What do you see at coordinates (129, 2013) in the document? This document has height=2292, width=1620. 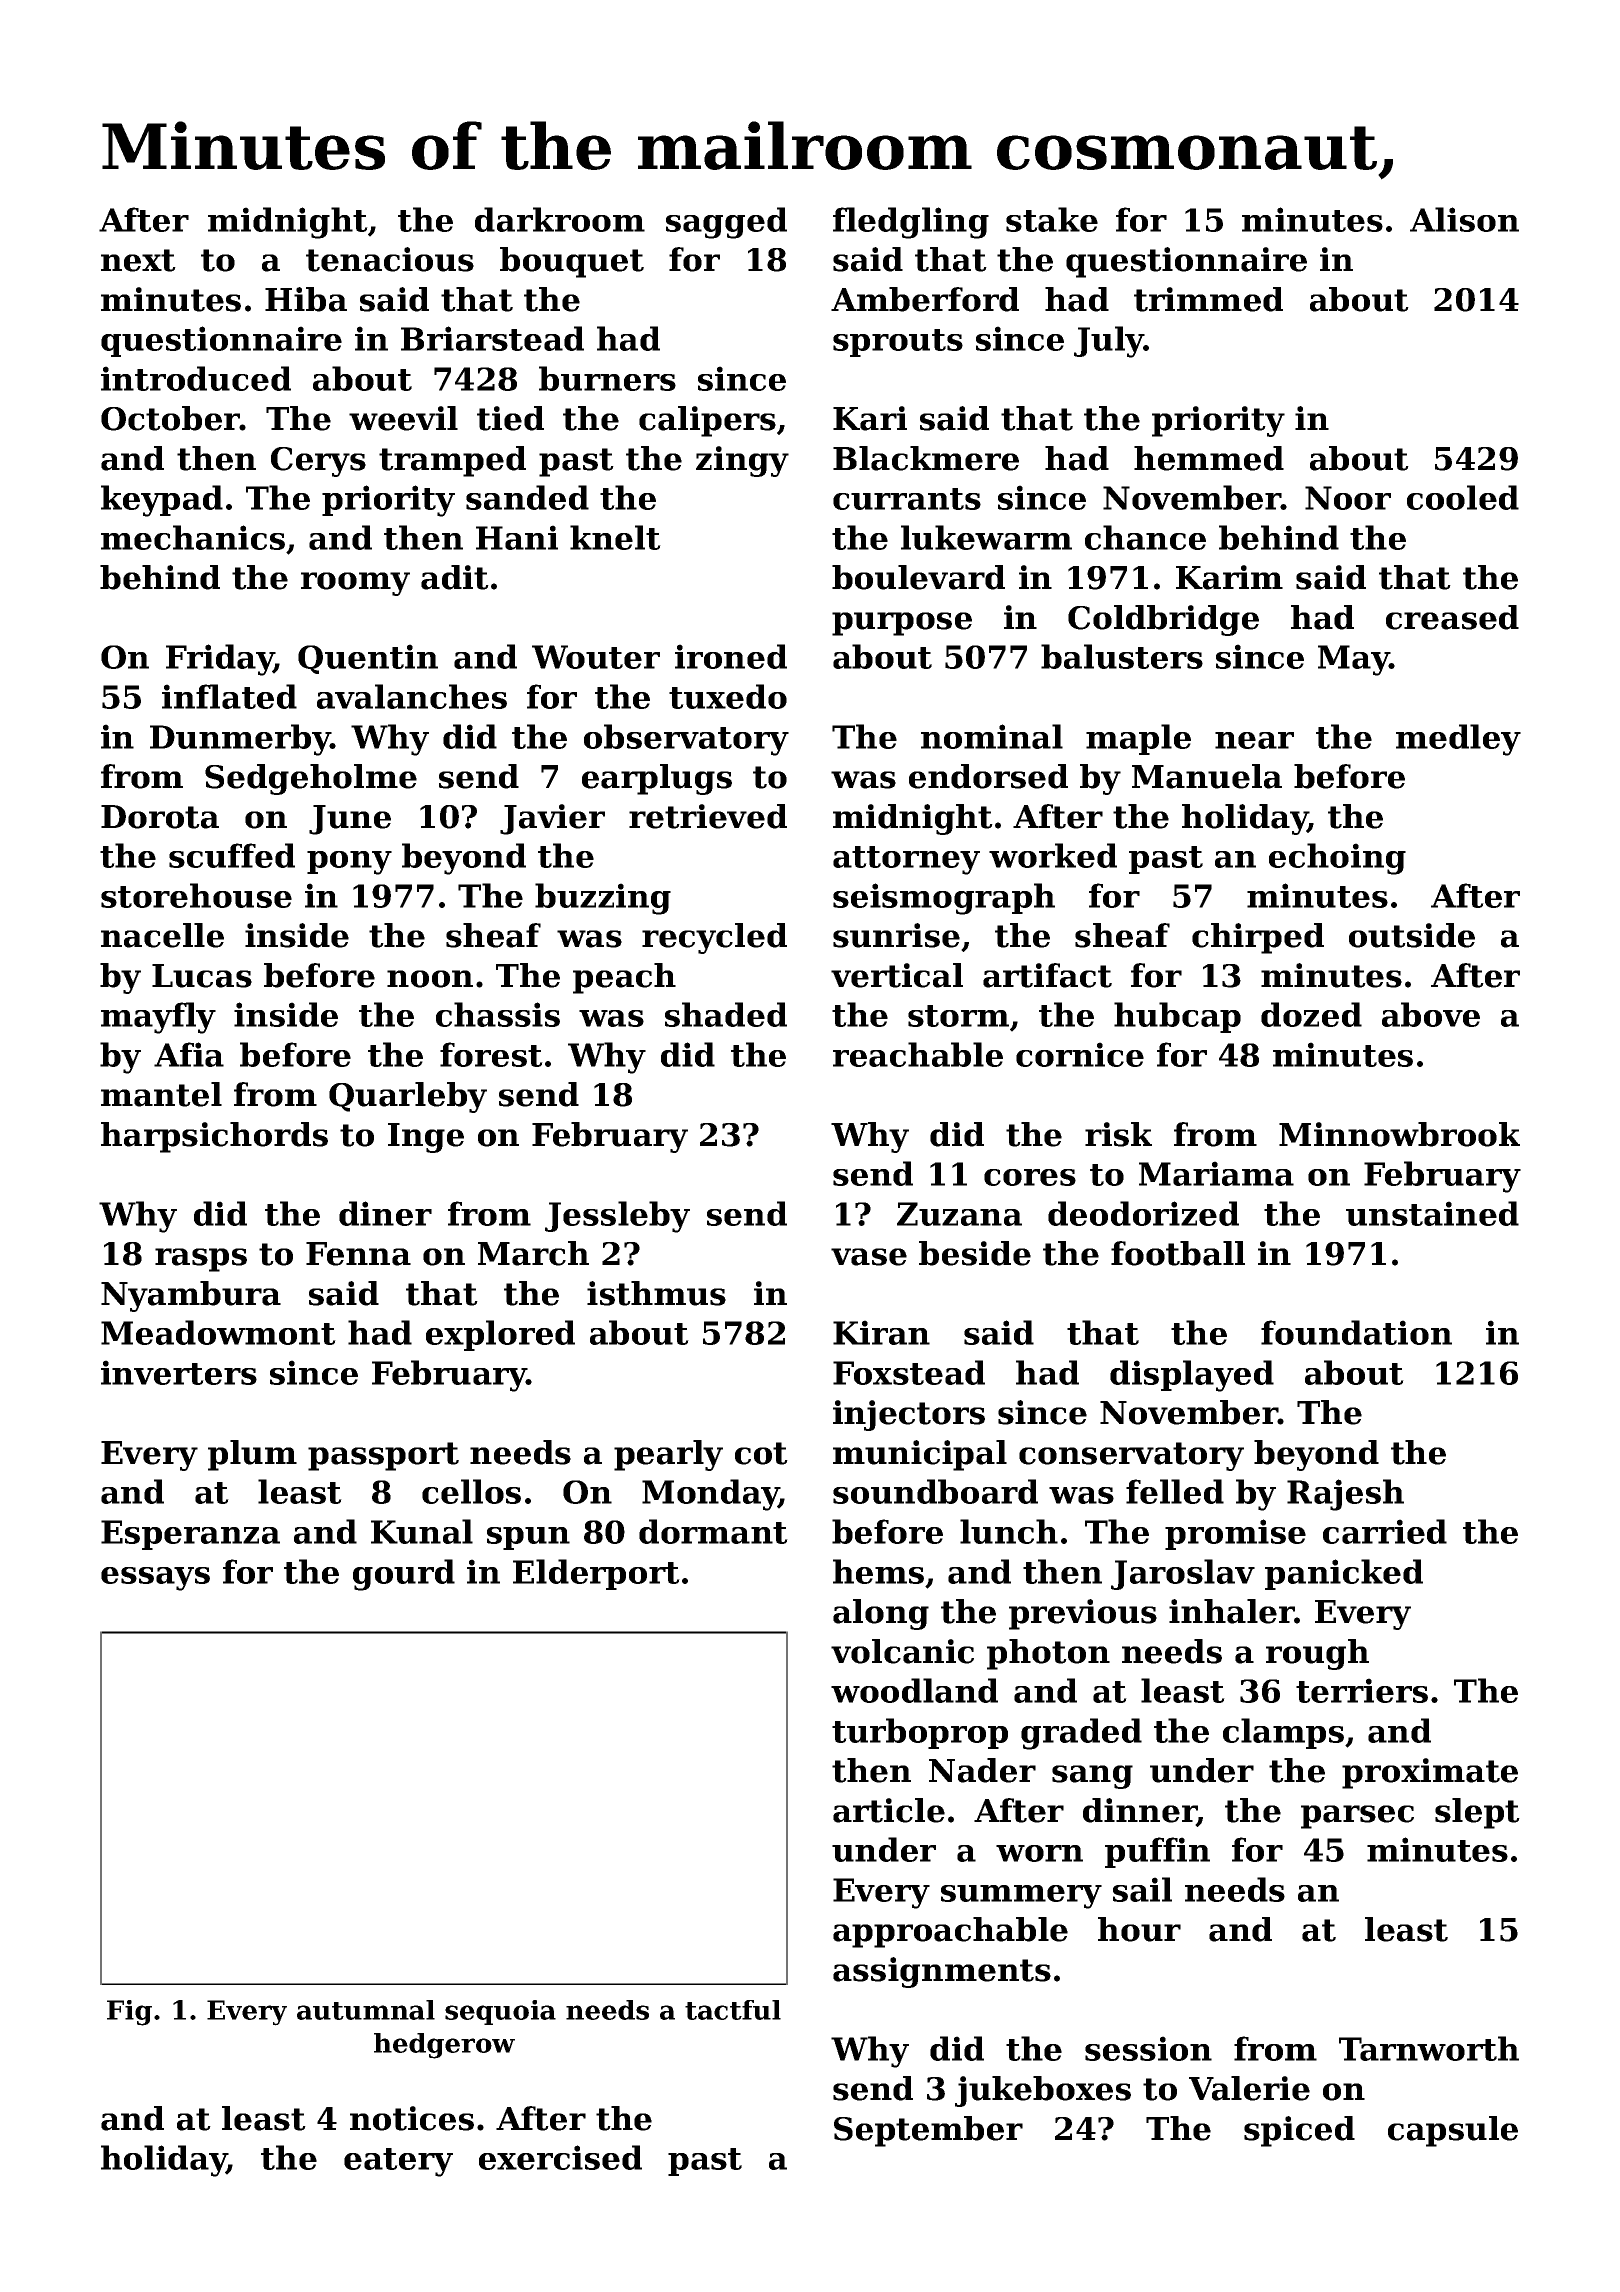 I see `Fig` at bounding box center [129, 2013].
